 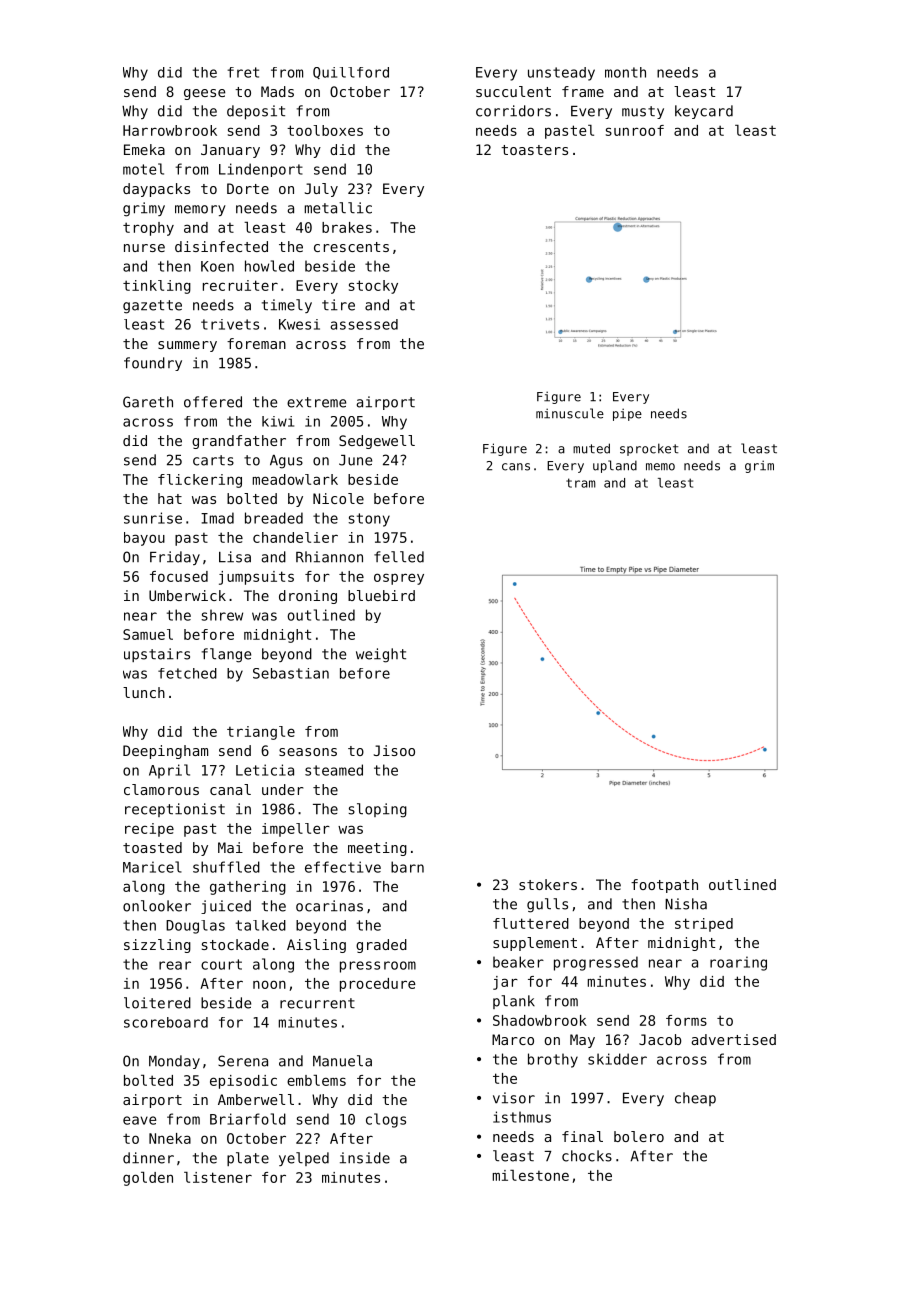 I want to click on Jisoo, so click(x=394, y=750).
